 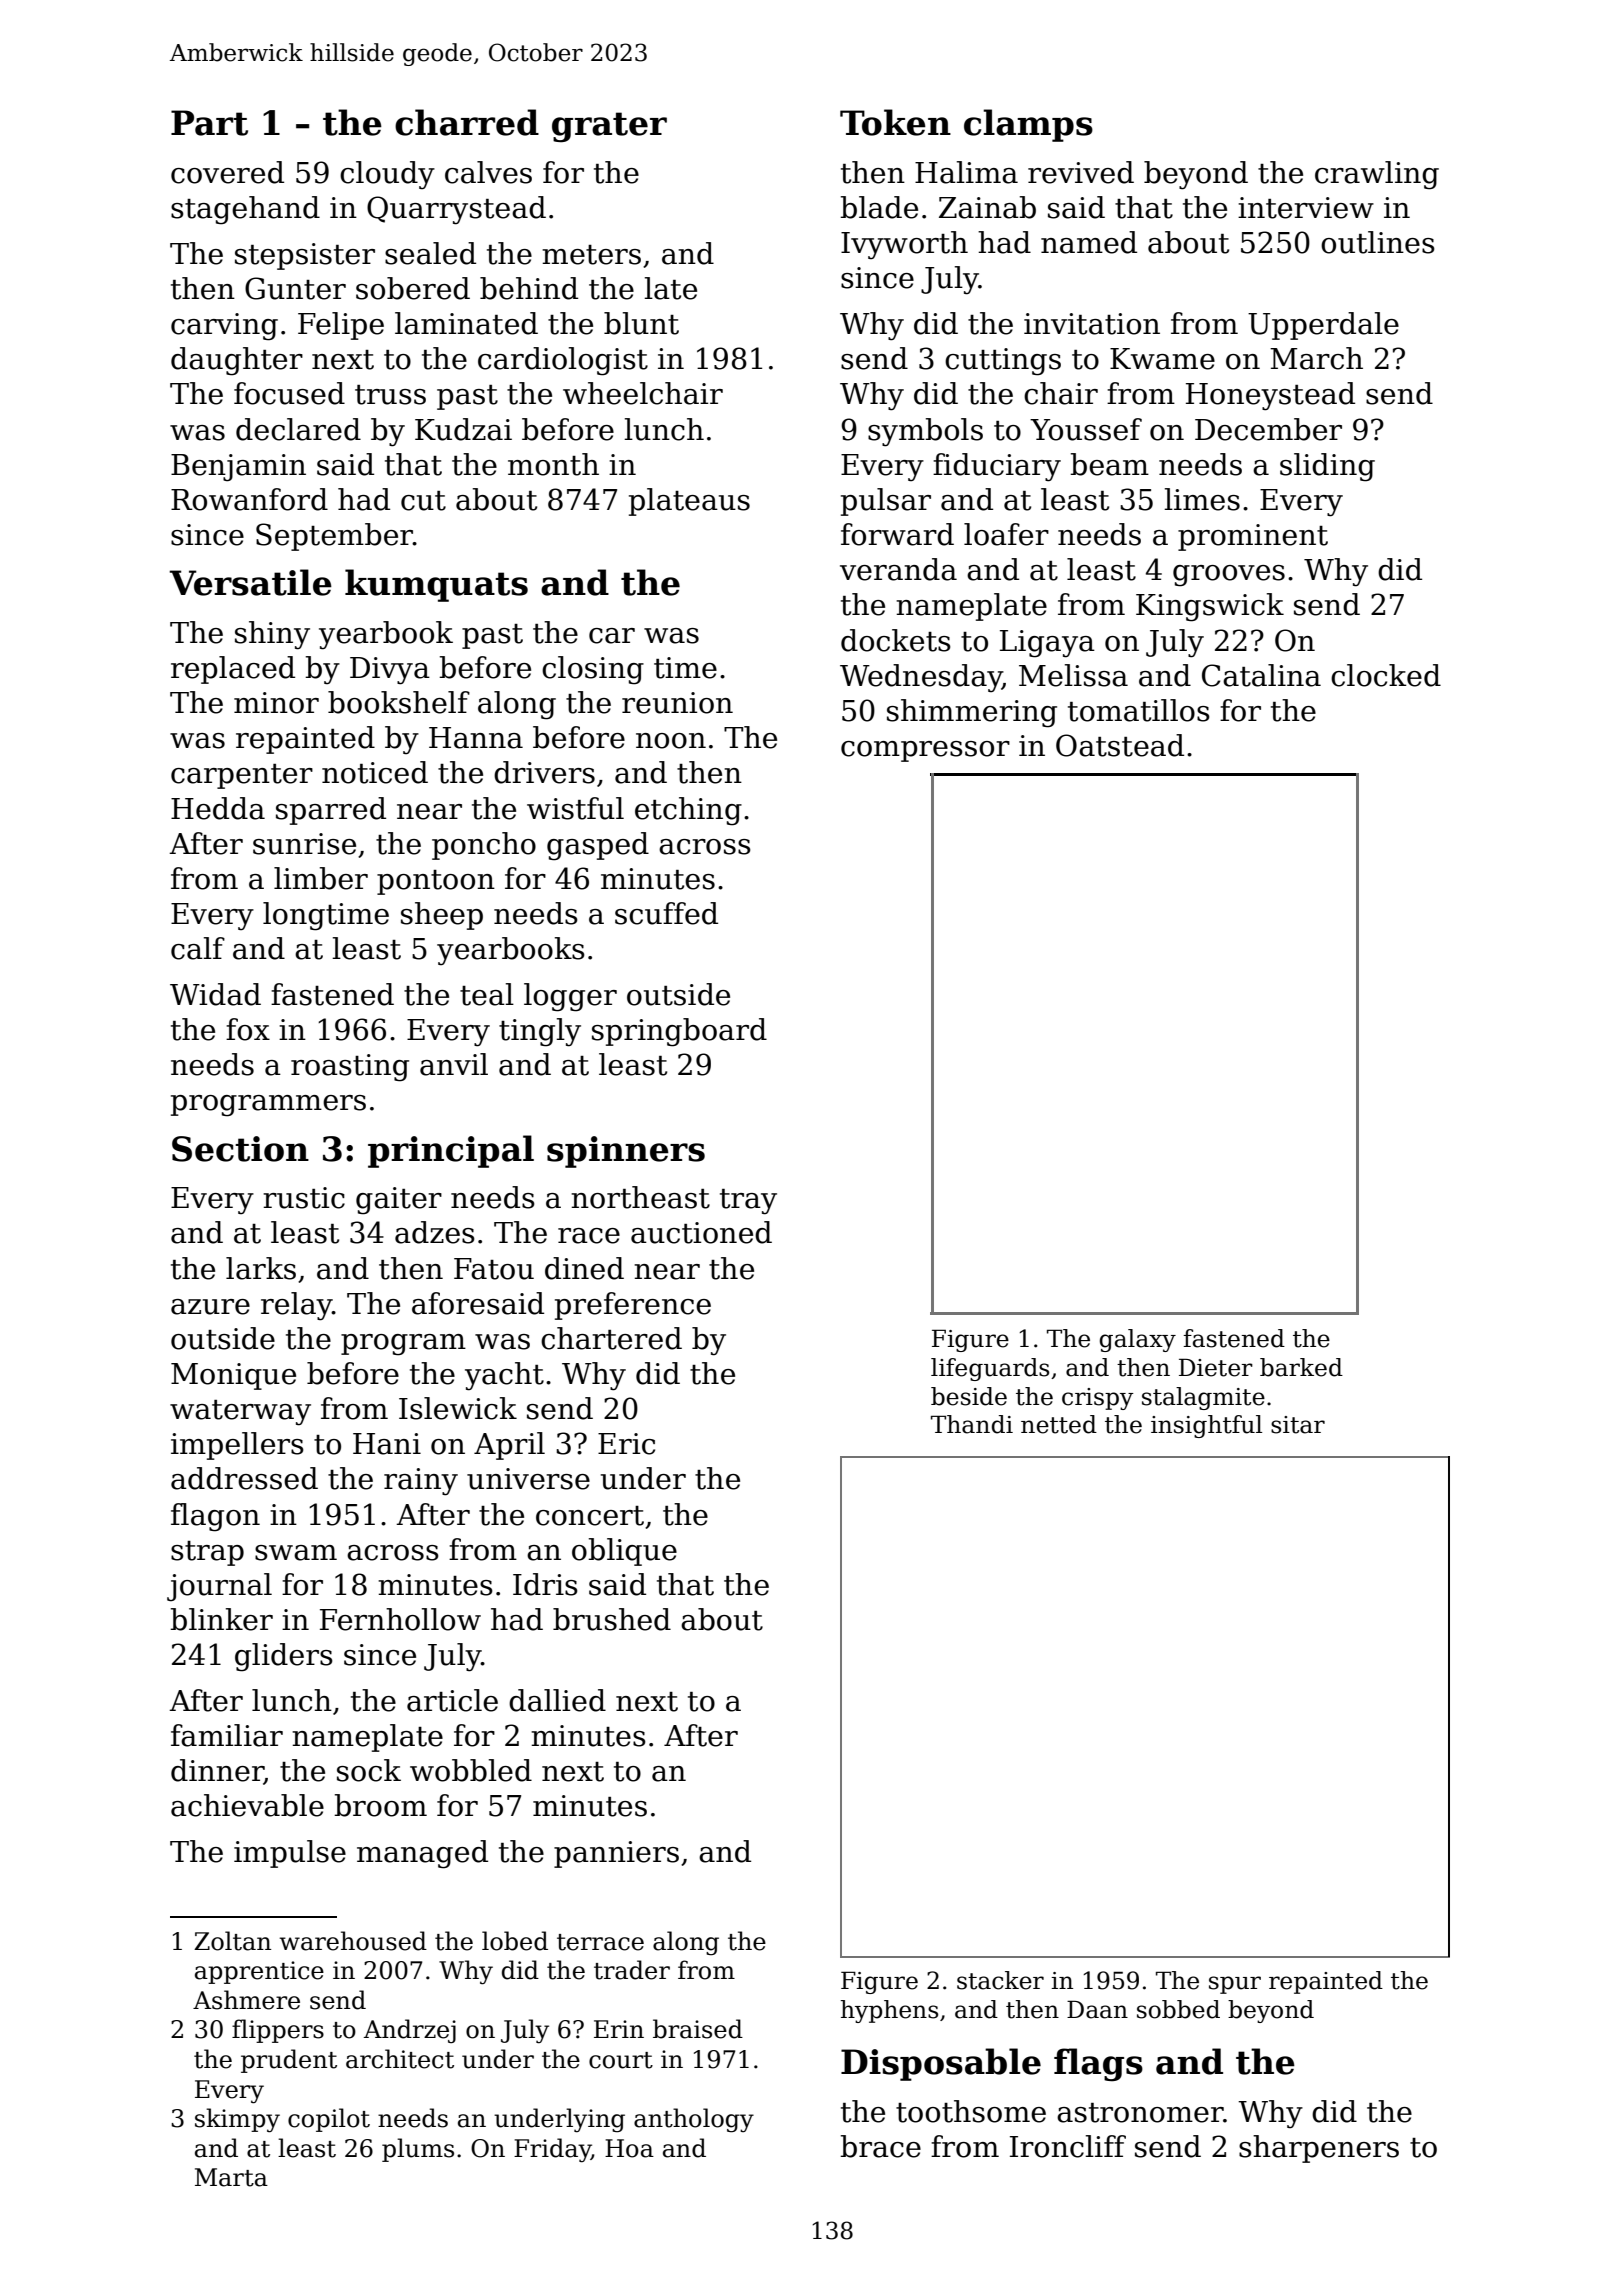 I want to click on stacker, so click(x=1000, y=1980).
